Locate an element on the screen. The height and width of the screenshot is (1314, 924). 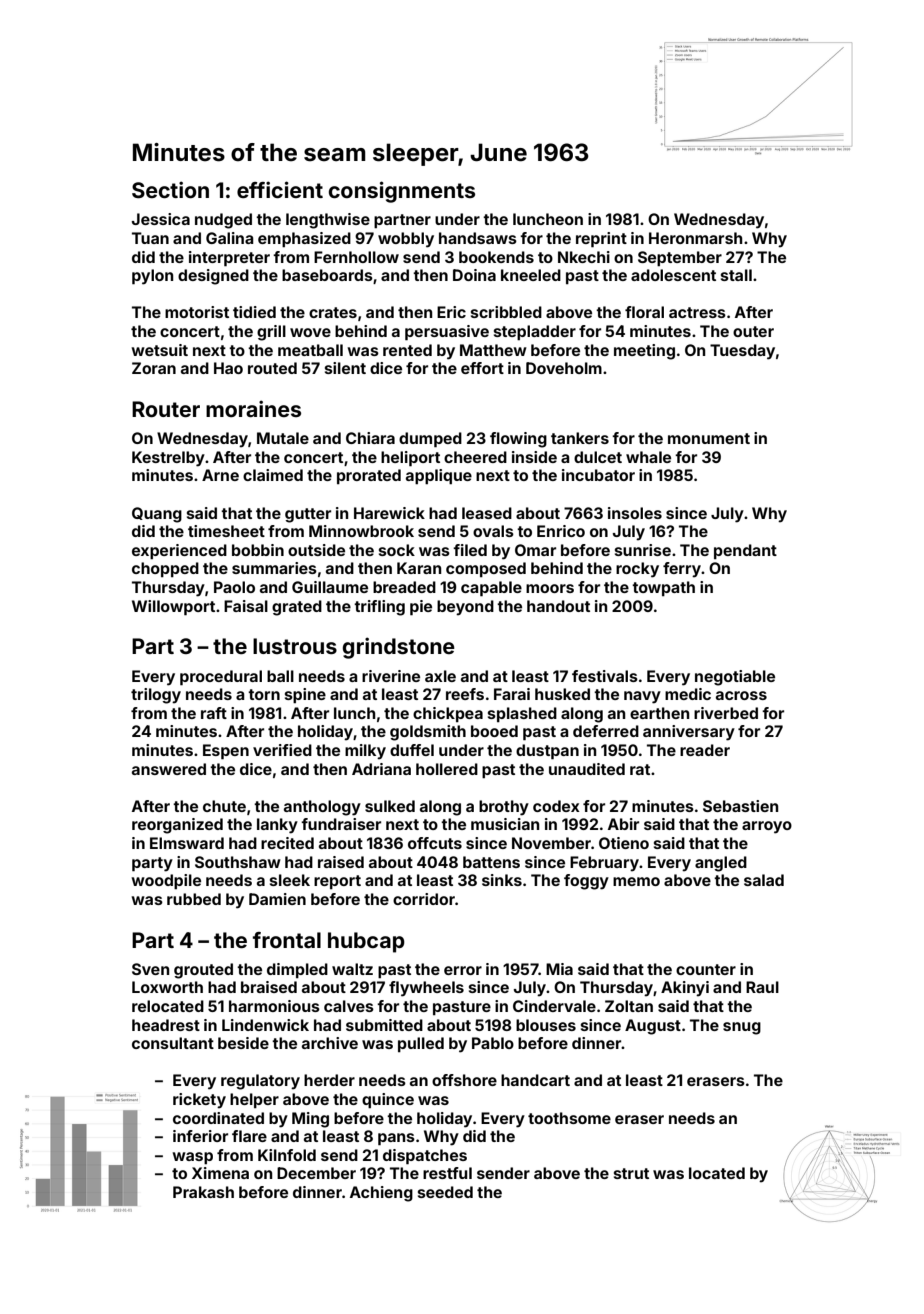
Nkechi is located at coordinates (584, 257).
